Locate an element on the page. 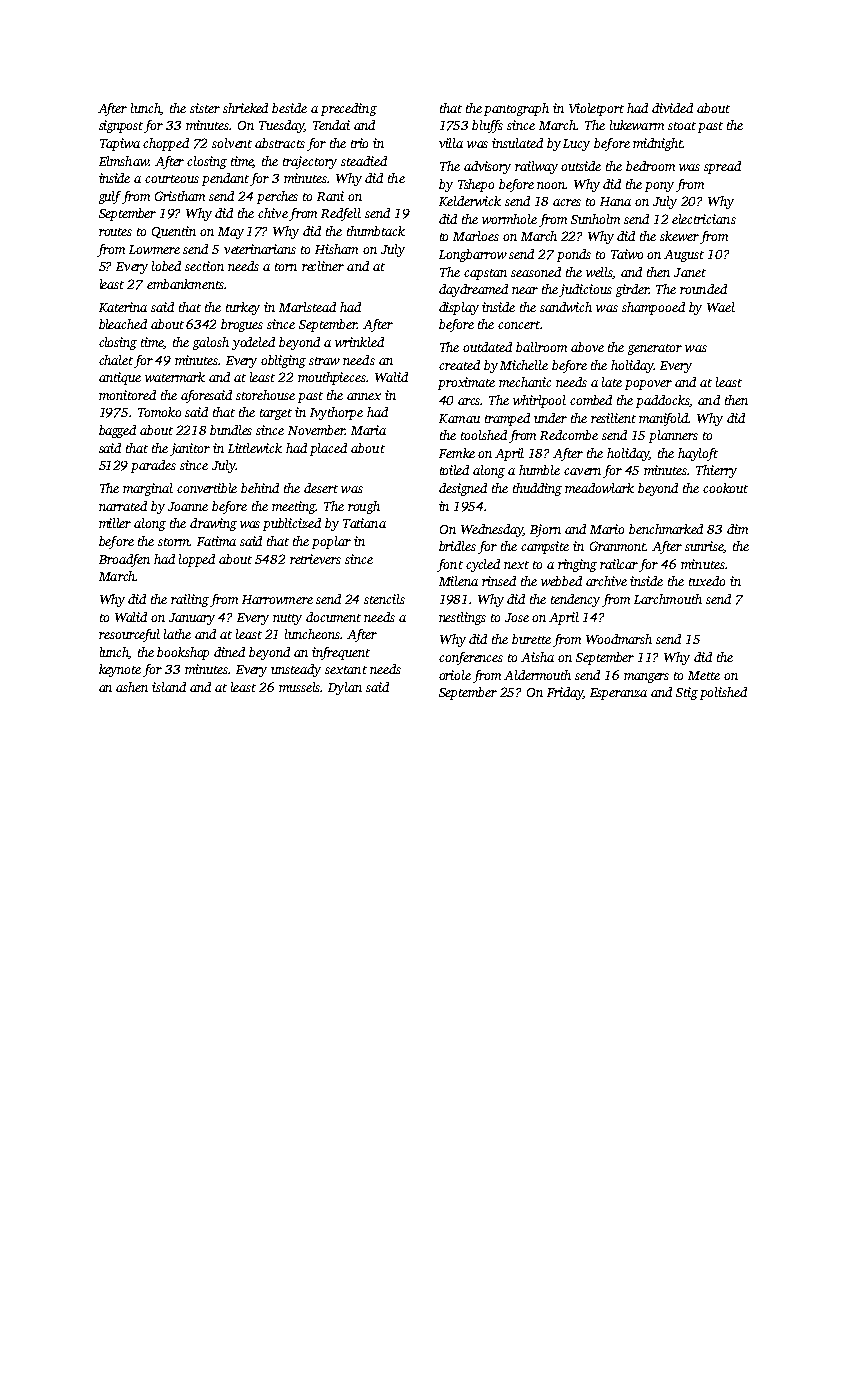 The width and height of the image is (849, 1400). spread is located at coordinates (722, 167).
